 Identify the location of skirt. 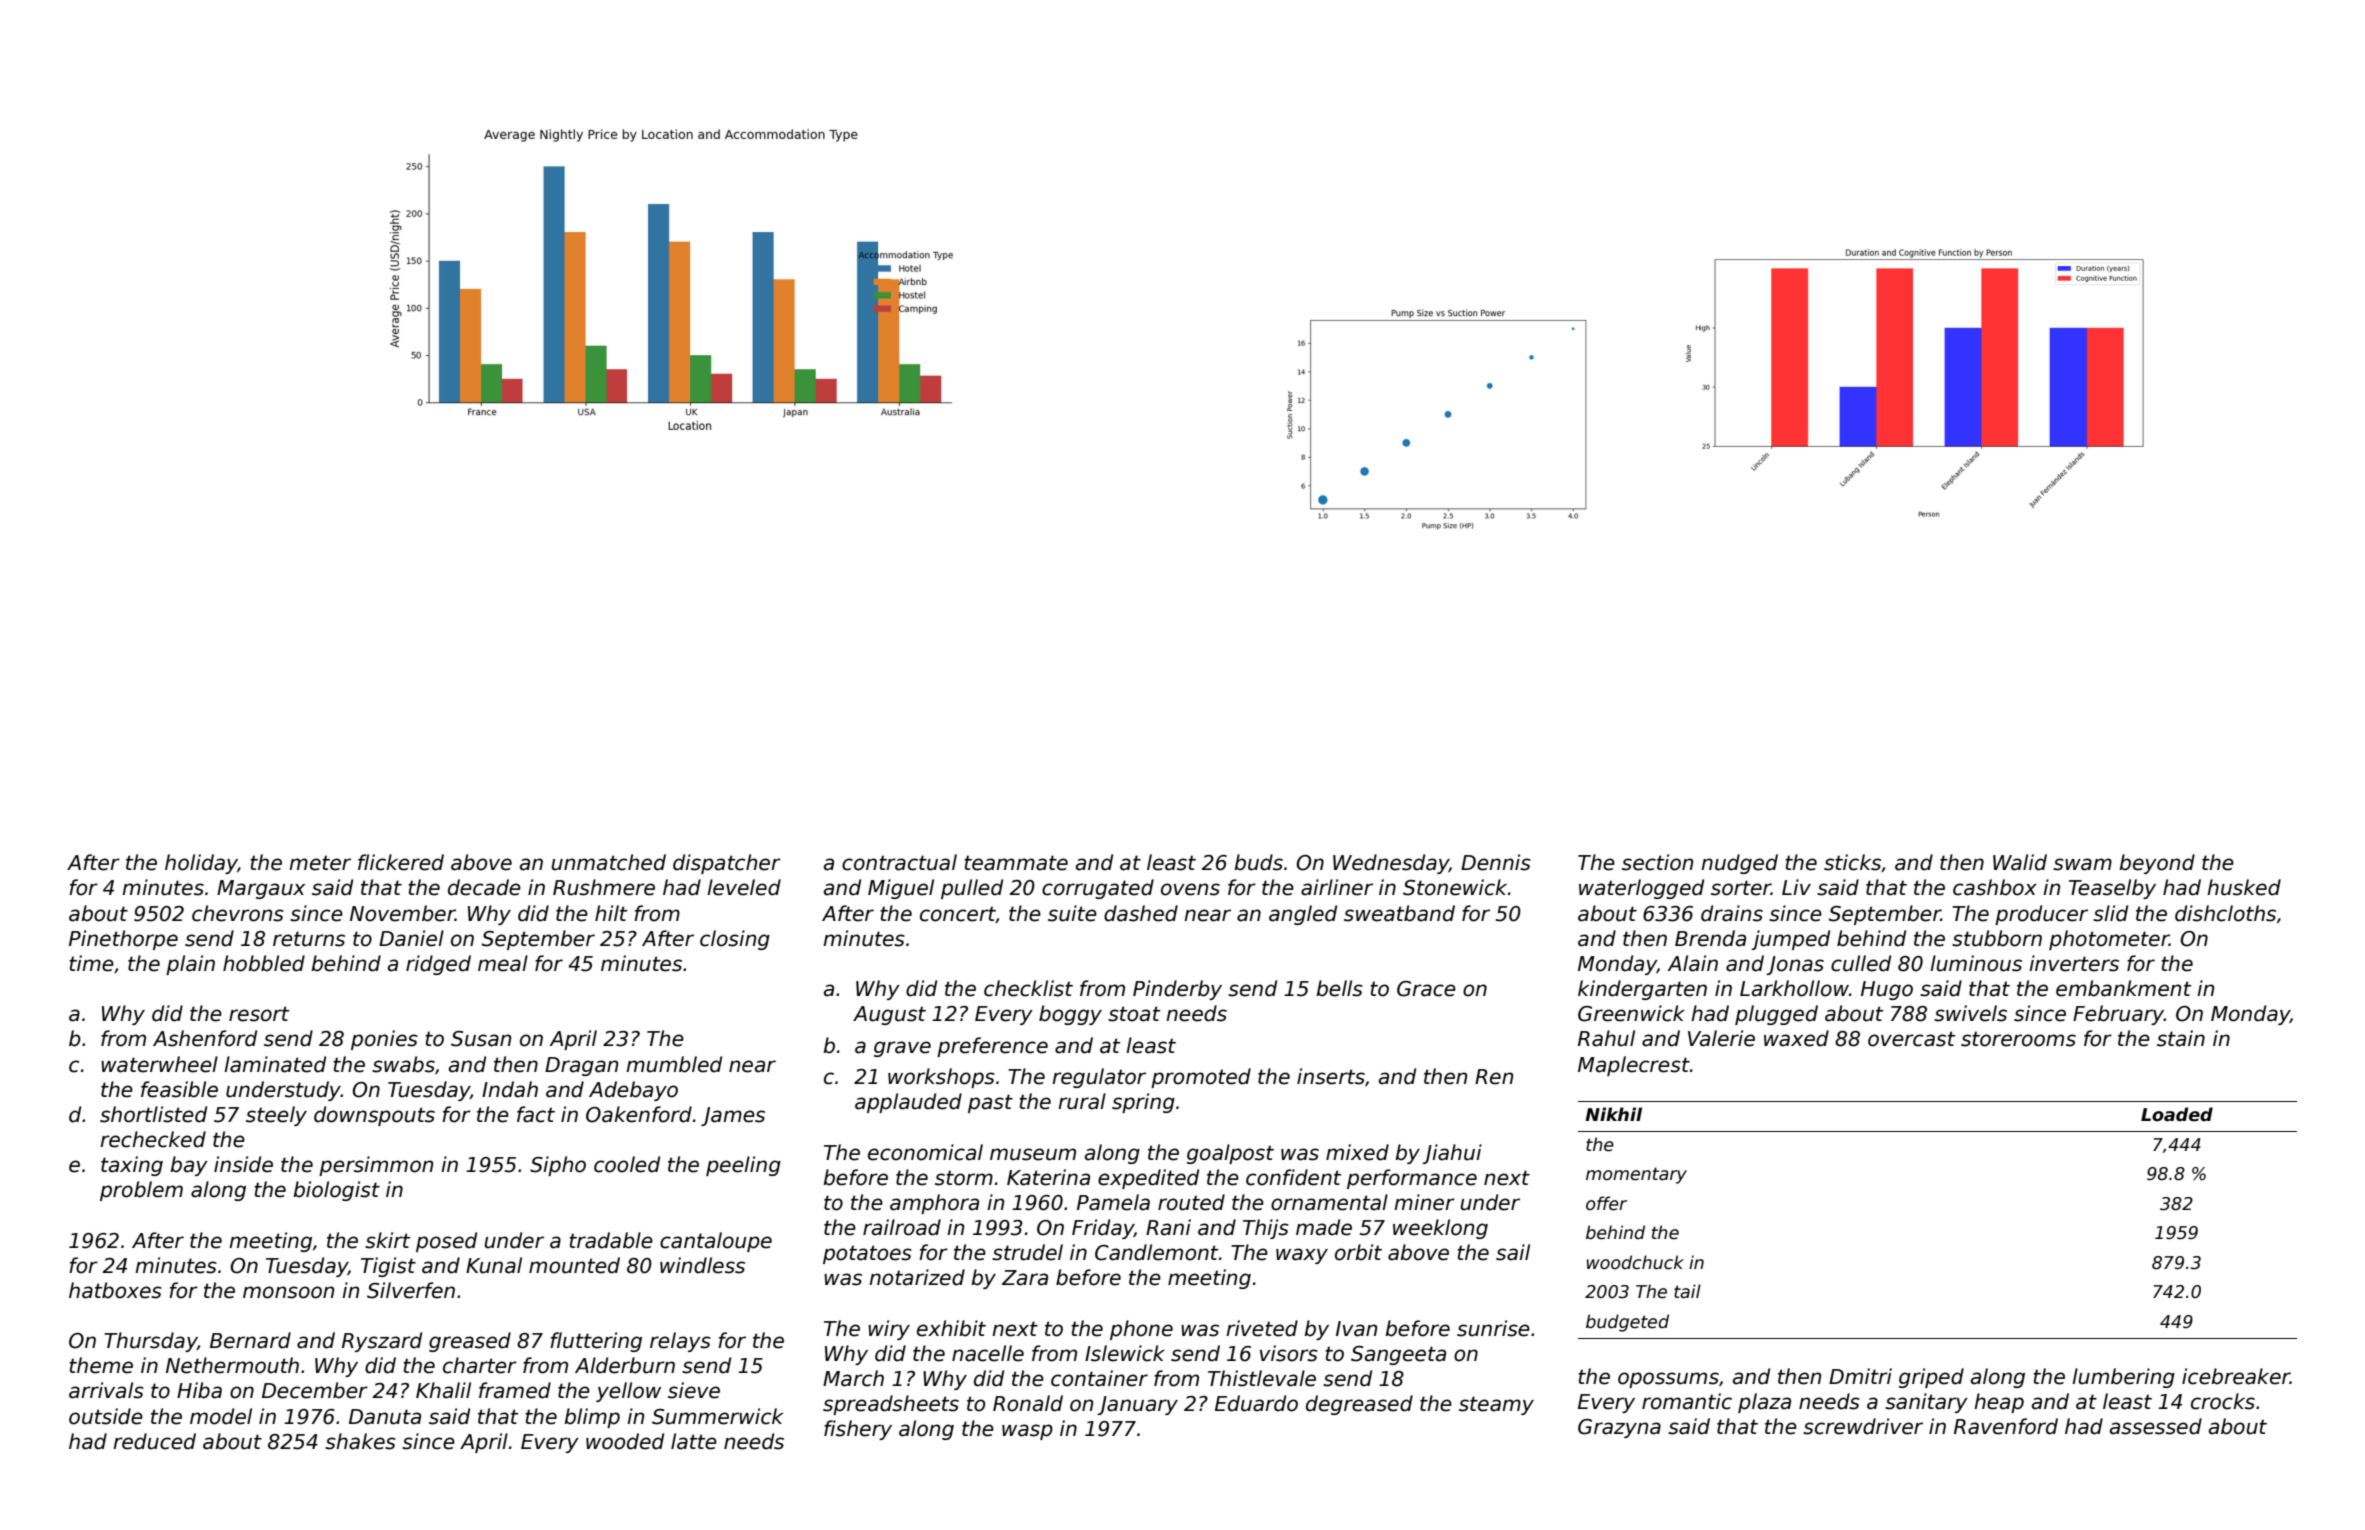
(387, 1240).
